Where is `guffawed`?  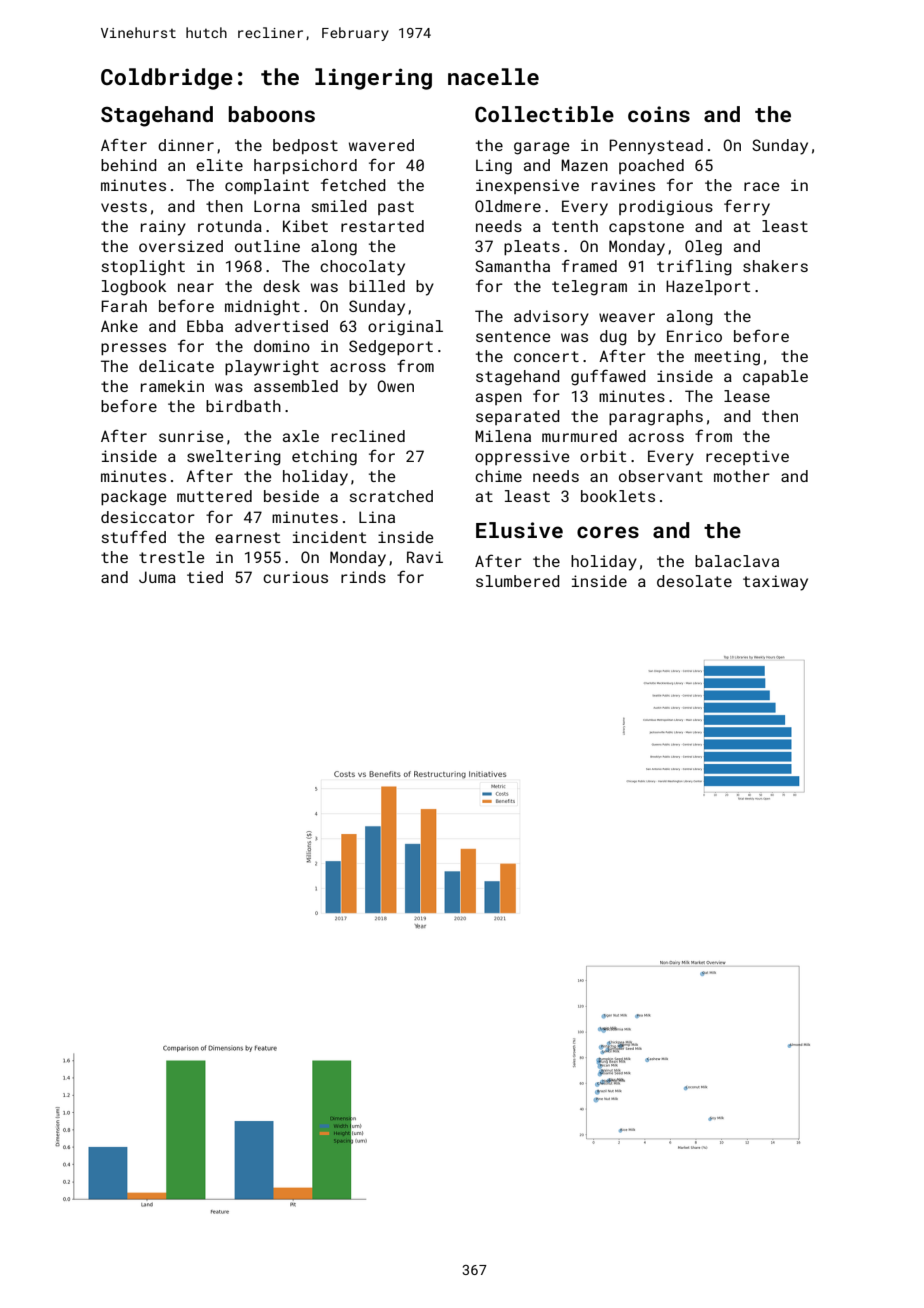 guffawed is located at coordinates (608, 377).
